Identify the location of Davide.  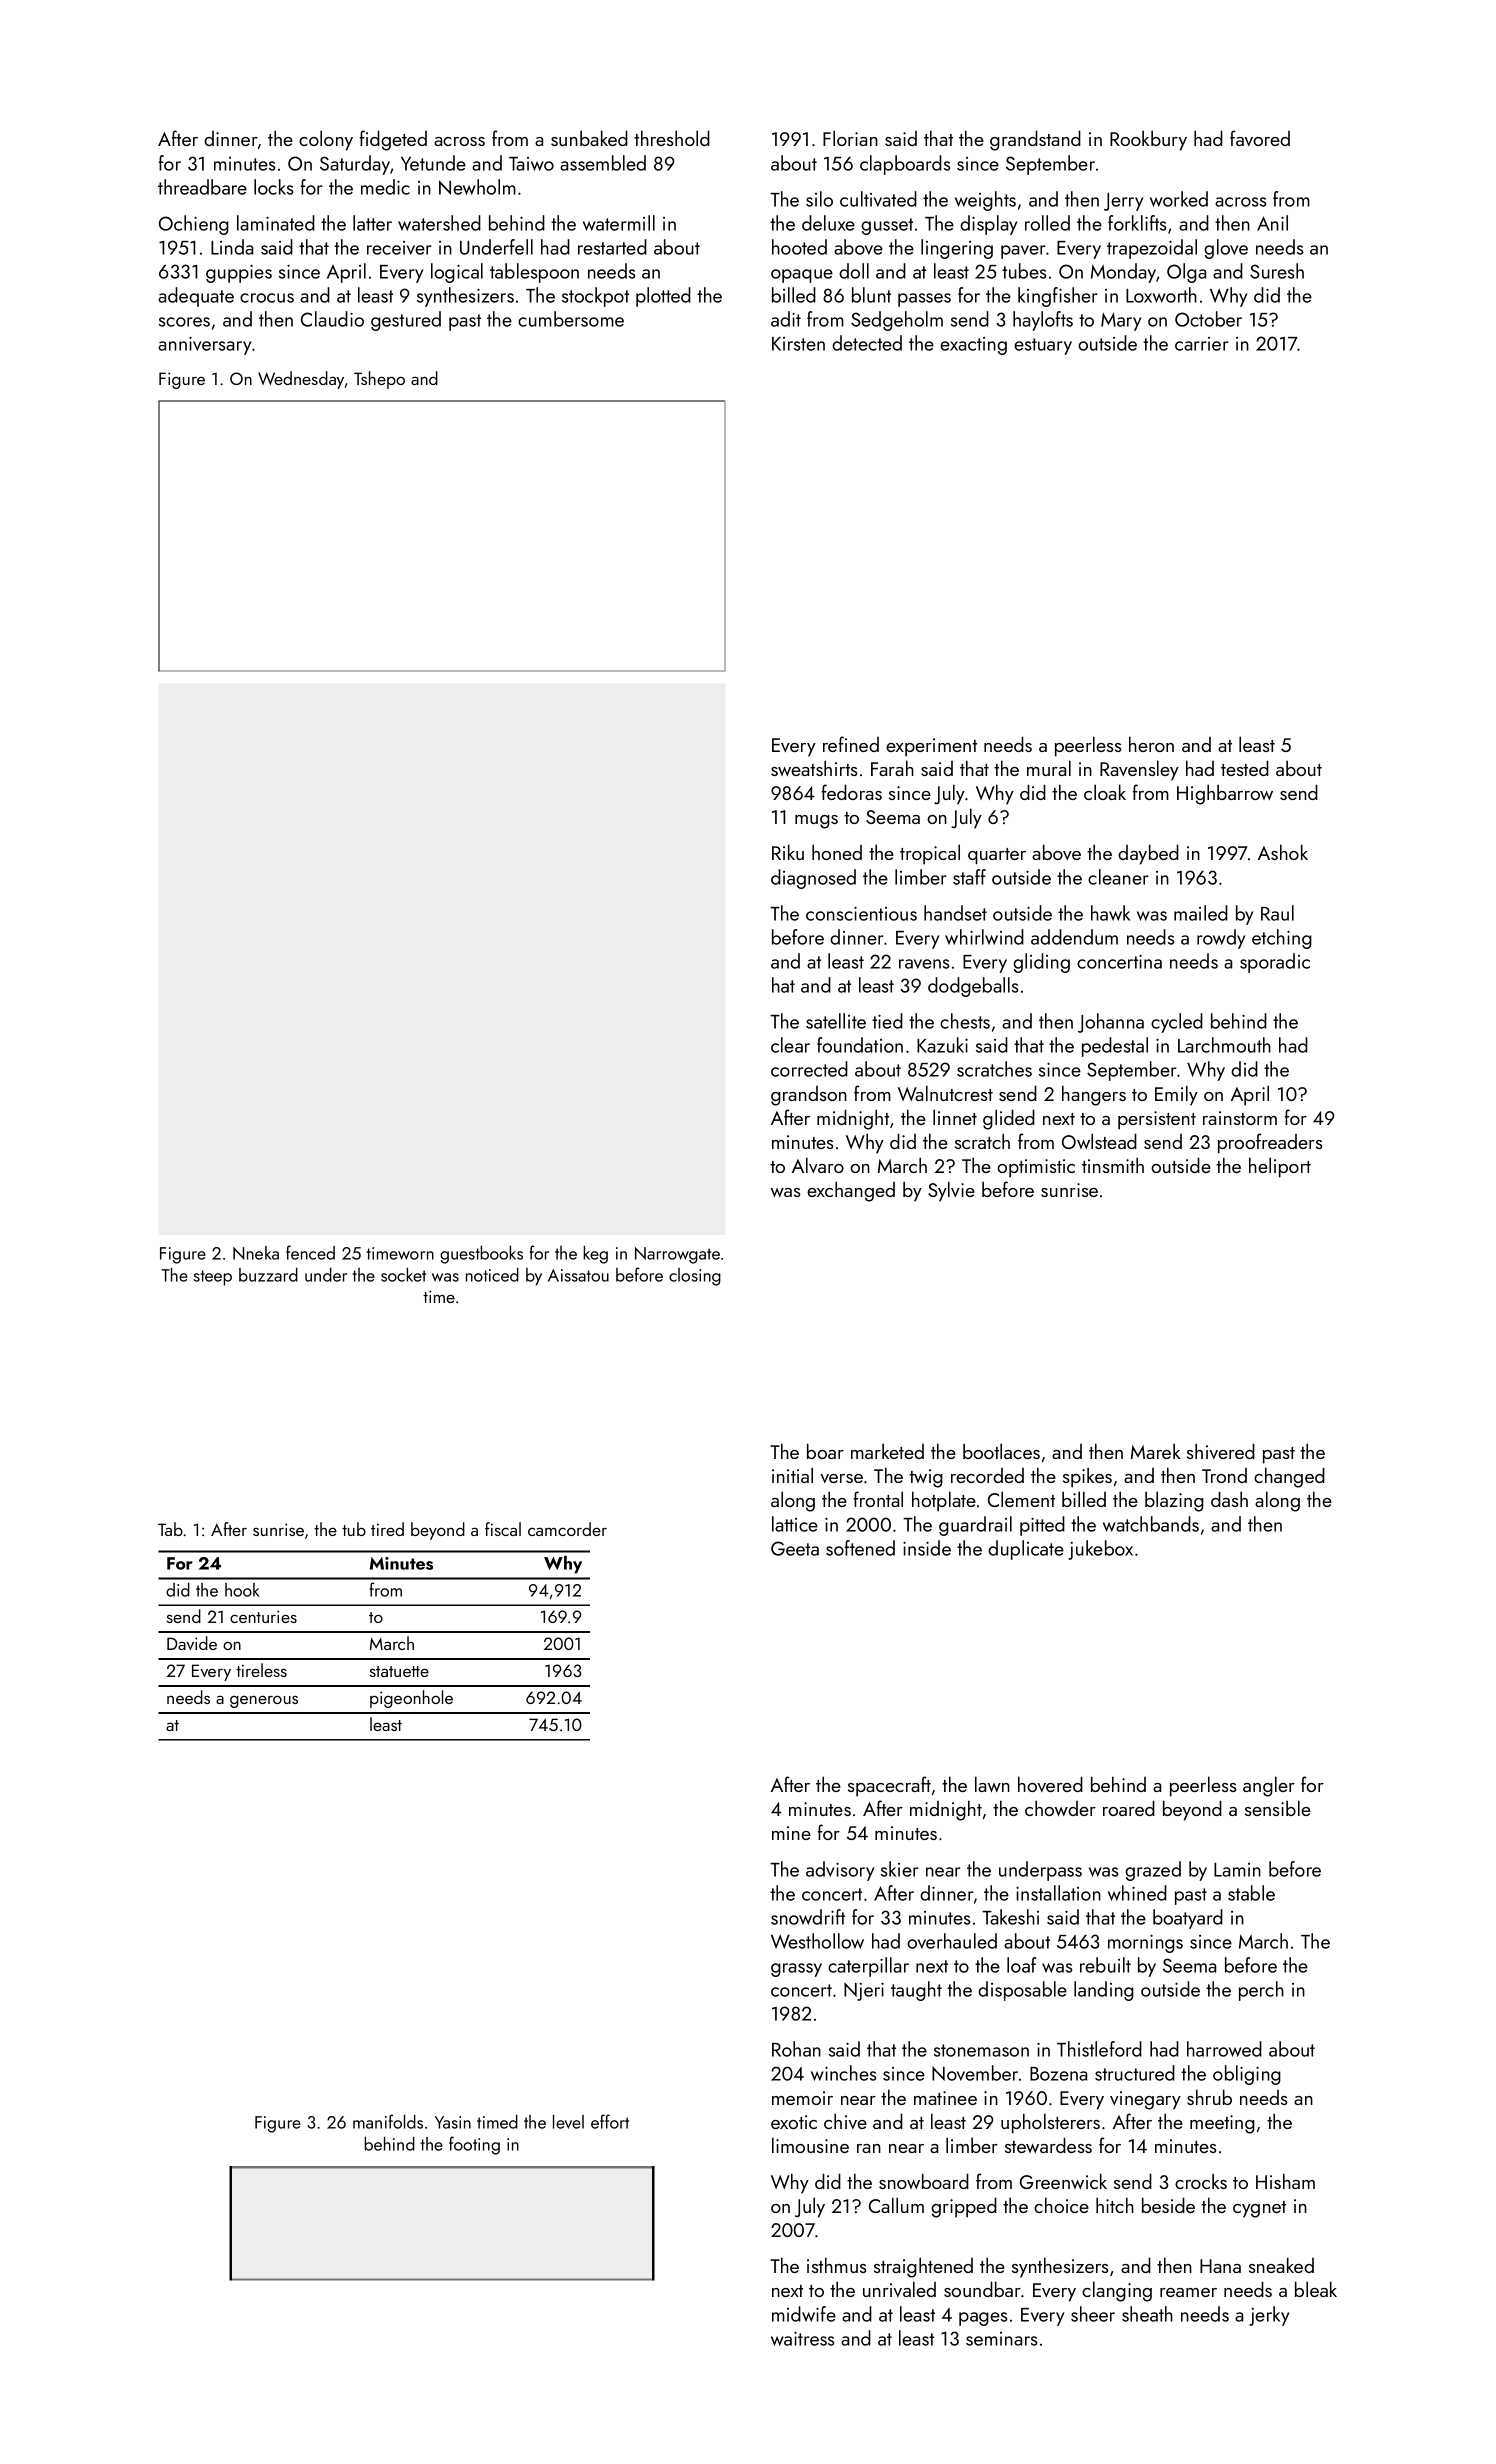
(192, 1643).
